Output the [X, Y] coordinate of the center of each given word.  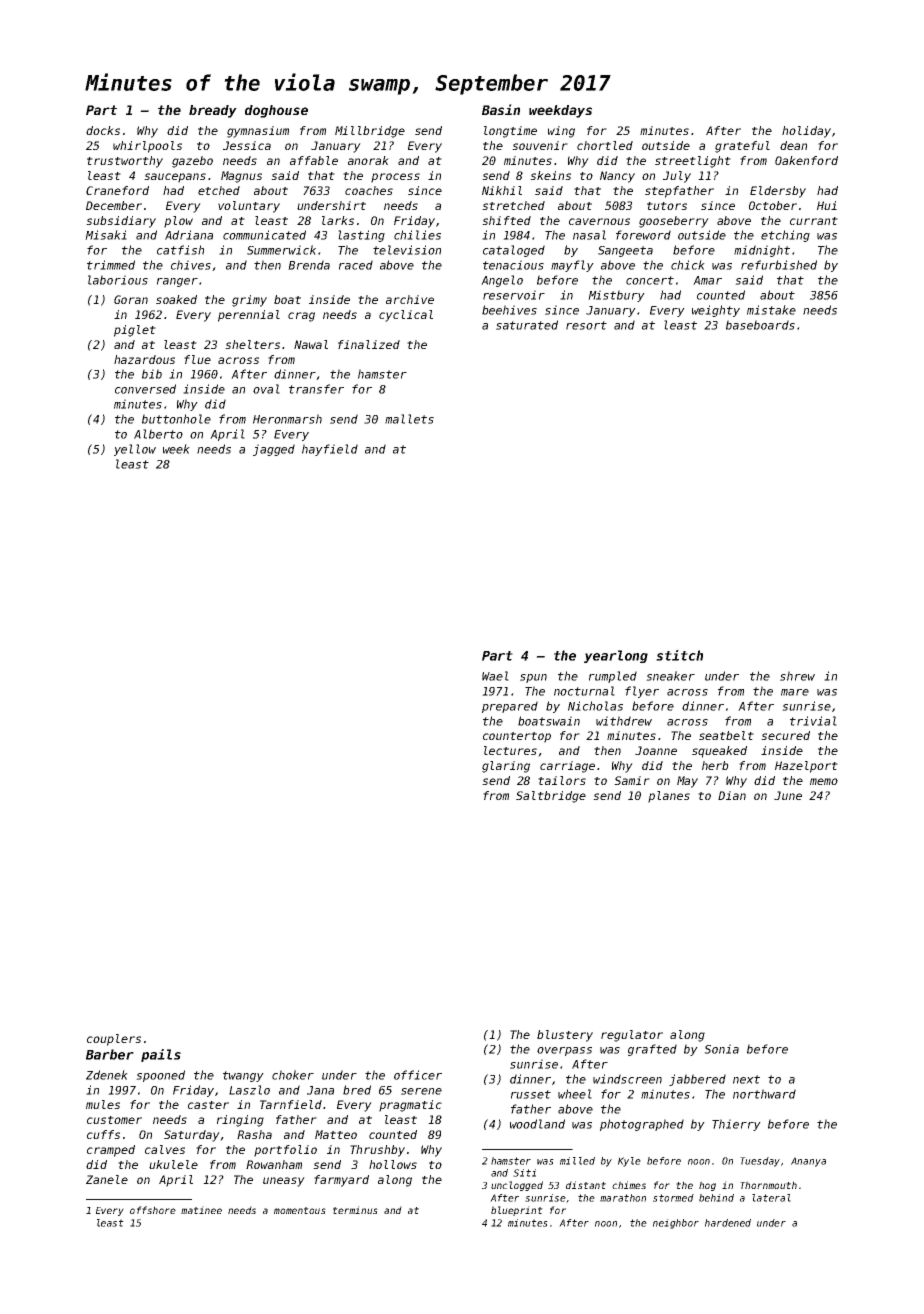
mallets [409, 419]
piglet [135, 331]
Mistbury [616, 296]
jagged [274, 450]
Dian [732, 795]
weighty [716, 311]
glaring [506, 767]
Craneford [117, 190]
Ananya [808, 1162]
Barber [110, 1054]
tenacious [513, 265]
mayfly [572, 266]
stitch [679, 655]
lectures [510, 750]
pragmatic [410, 1106]
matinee [201, 1210]
